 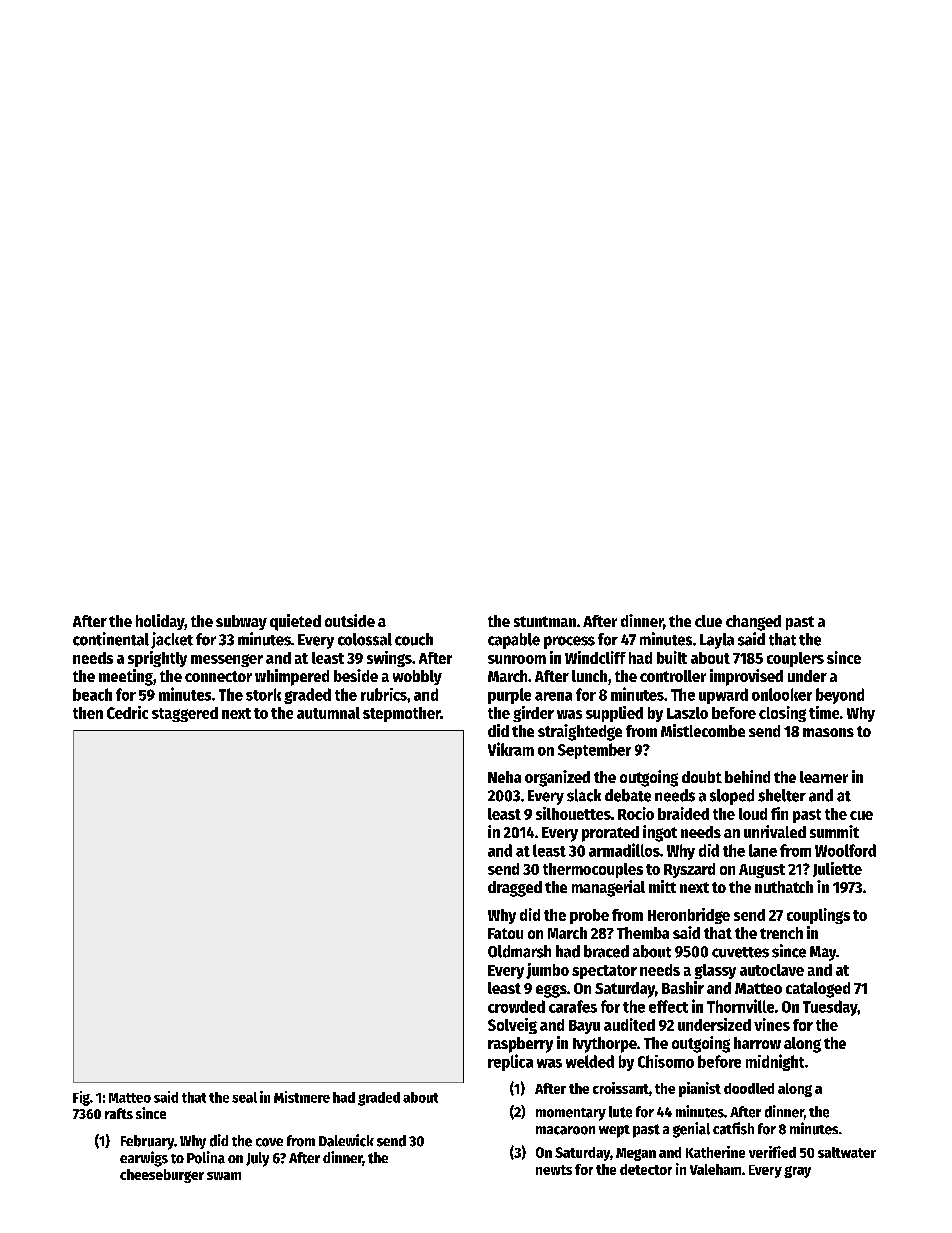 What do you see at coordinates (302, 1097) in the screenshot?
I see `Mistmere` at bounding box center [302, 1097].
